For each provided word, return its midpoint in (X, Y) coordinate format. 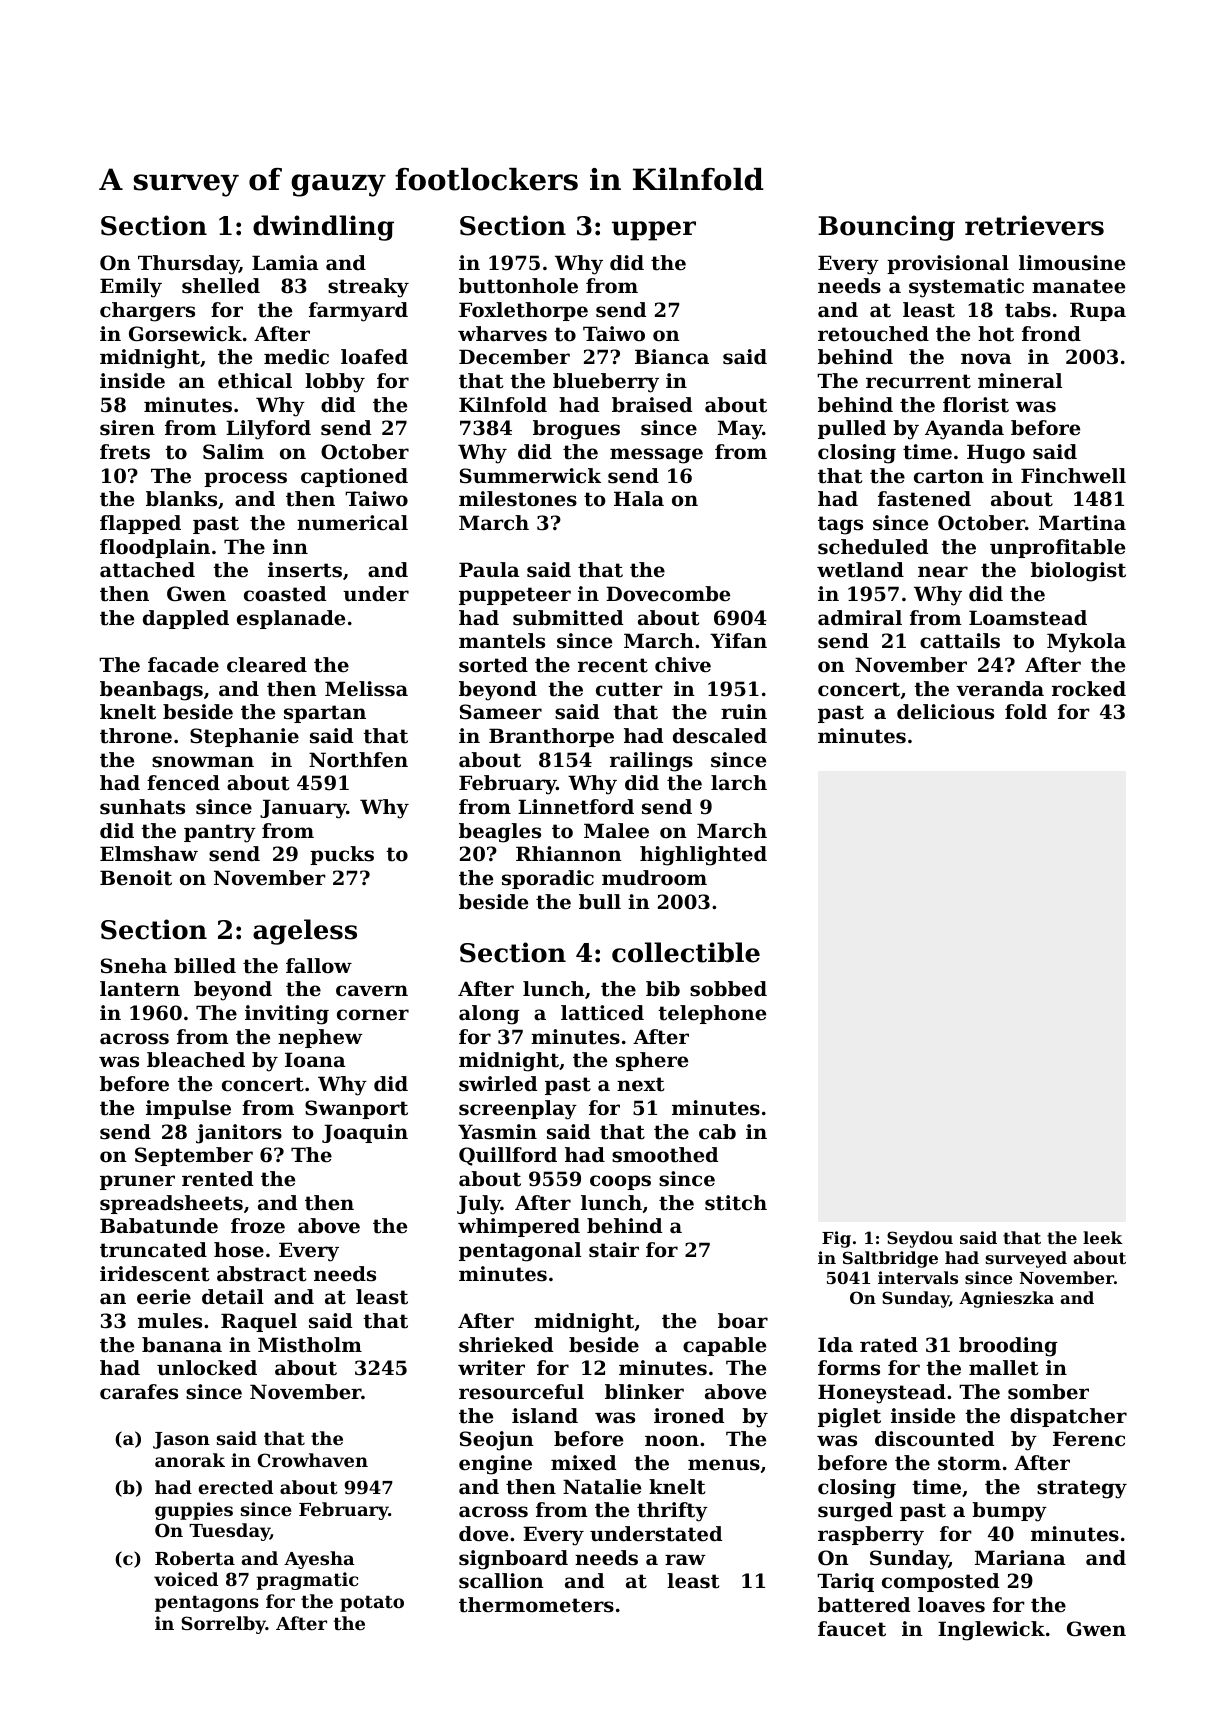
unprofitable (1057, 548)
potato (372, 1603)
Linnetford (576, 807)
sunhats (142, 807)
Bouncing (886, 228)
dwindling (323, 228)
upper (654, 231)
